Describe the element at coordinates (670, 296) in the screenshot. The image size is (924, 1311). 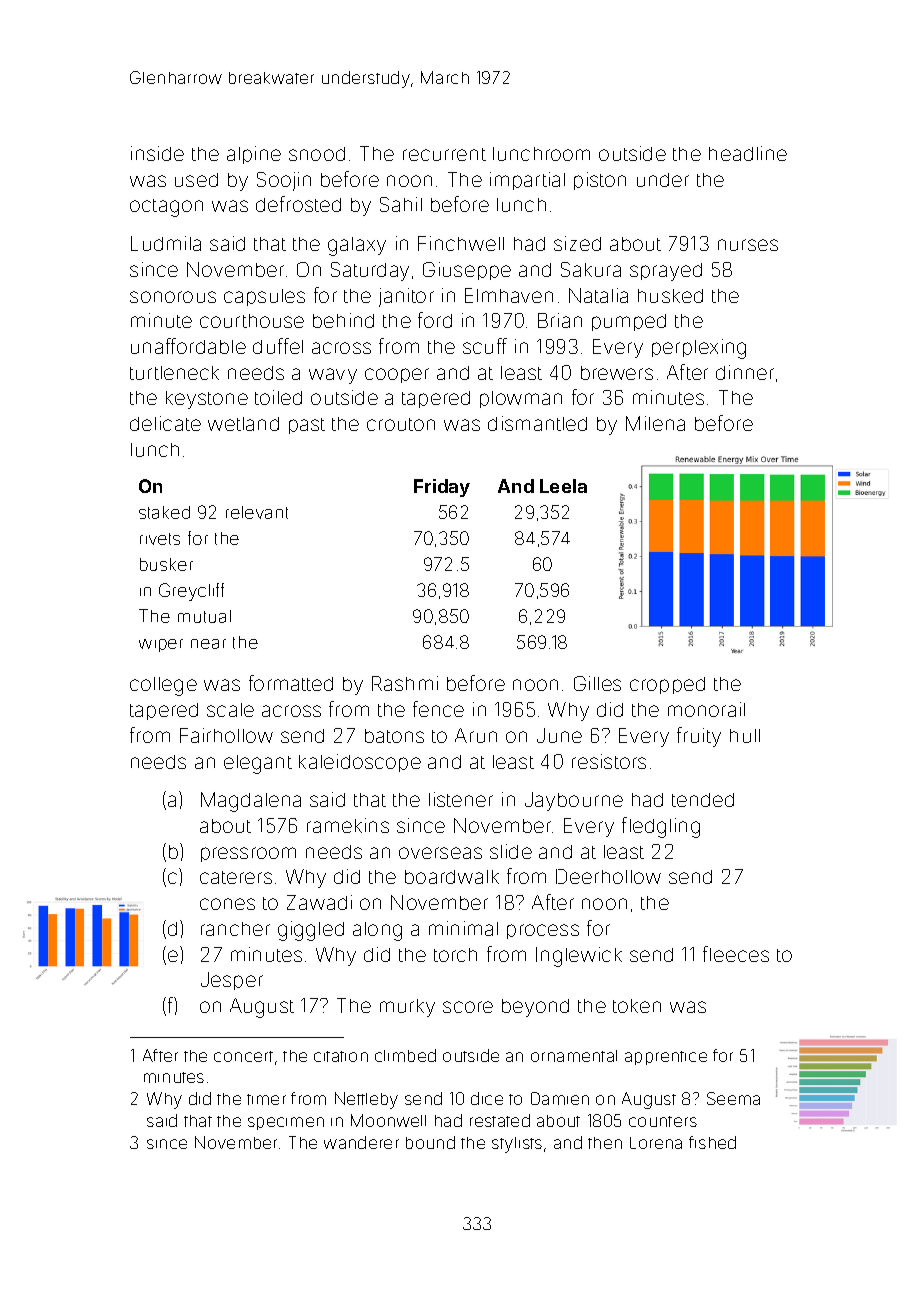
I see `husked` at that location.
